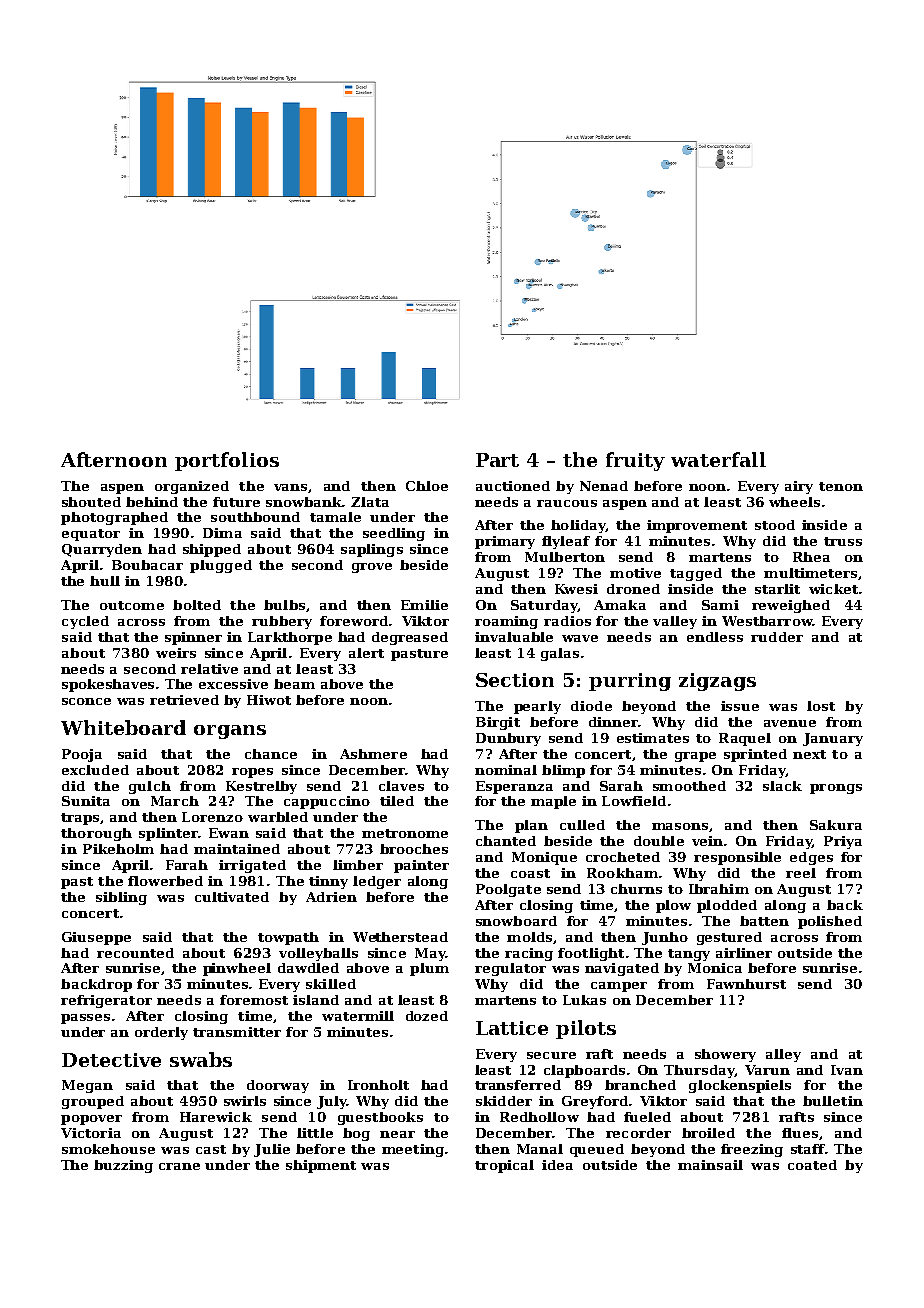  What do you see at coordinates (512, 1028) in the document?
I see `Lattice` at bounding box center [512, 1028].
